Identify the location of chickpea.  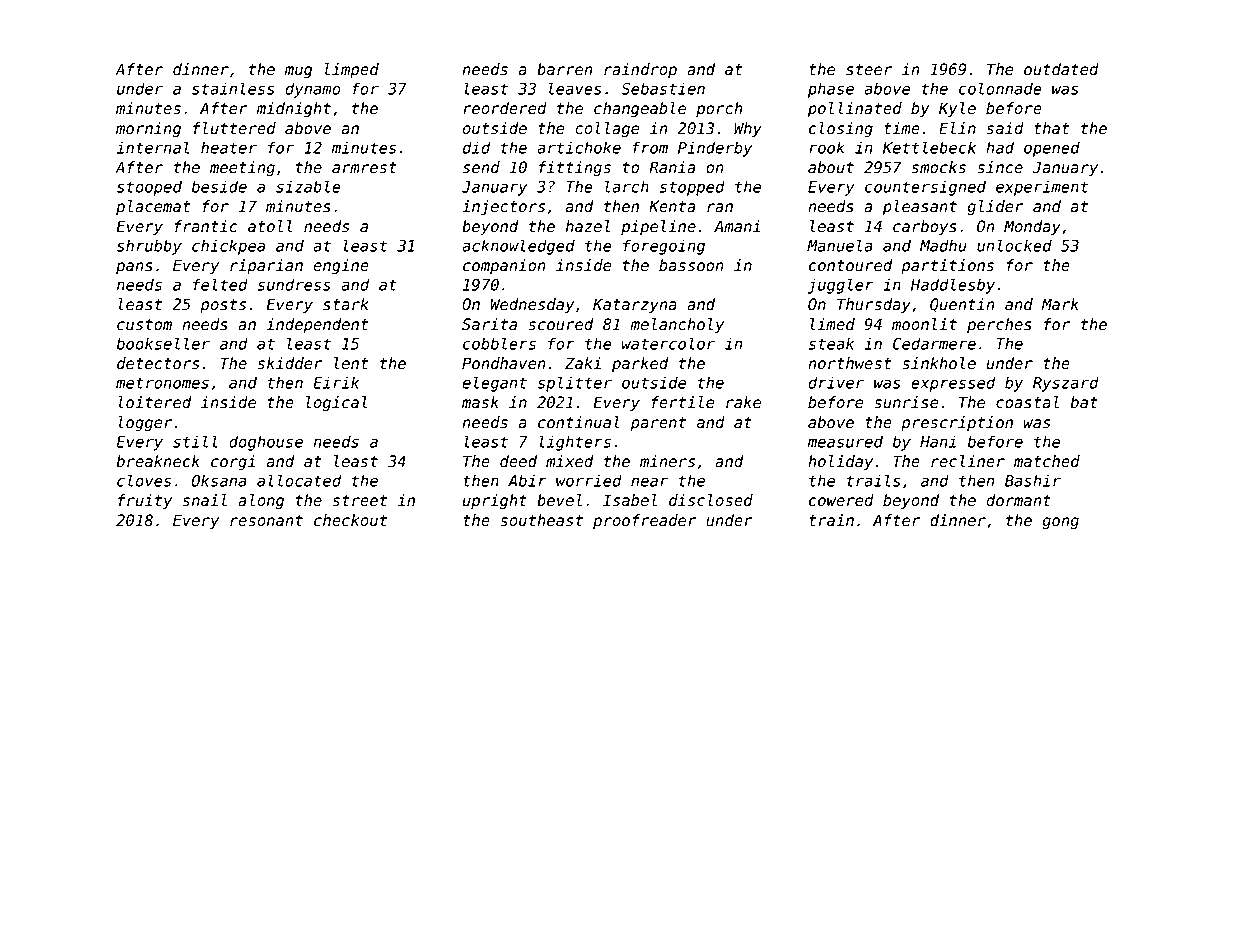
(228, 247).
